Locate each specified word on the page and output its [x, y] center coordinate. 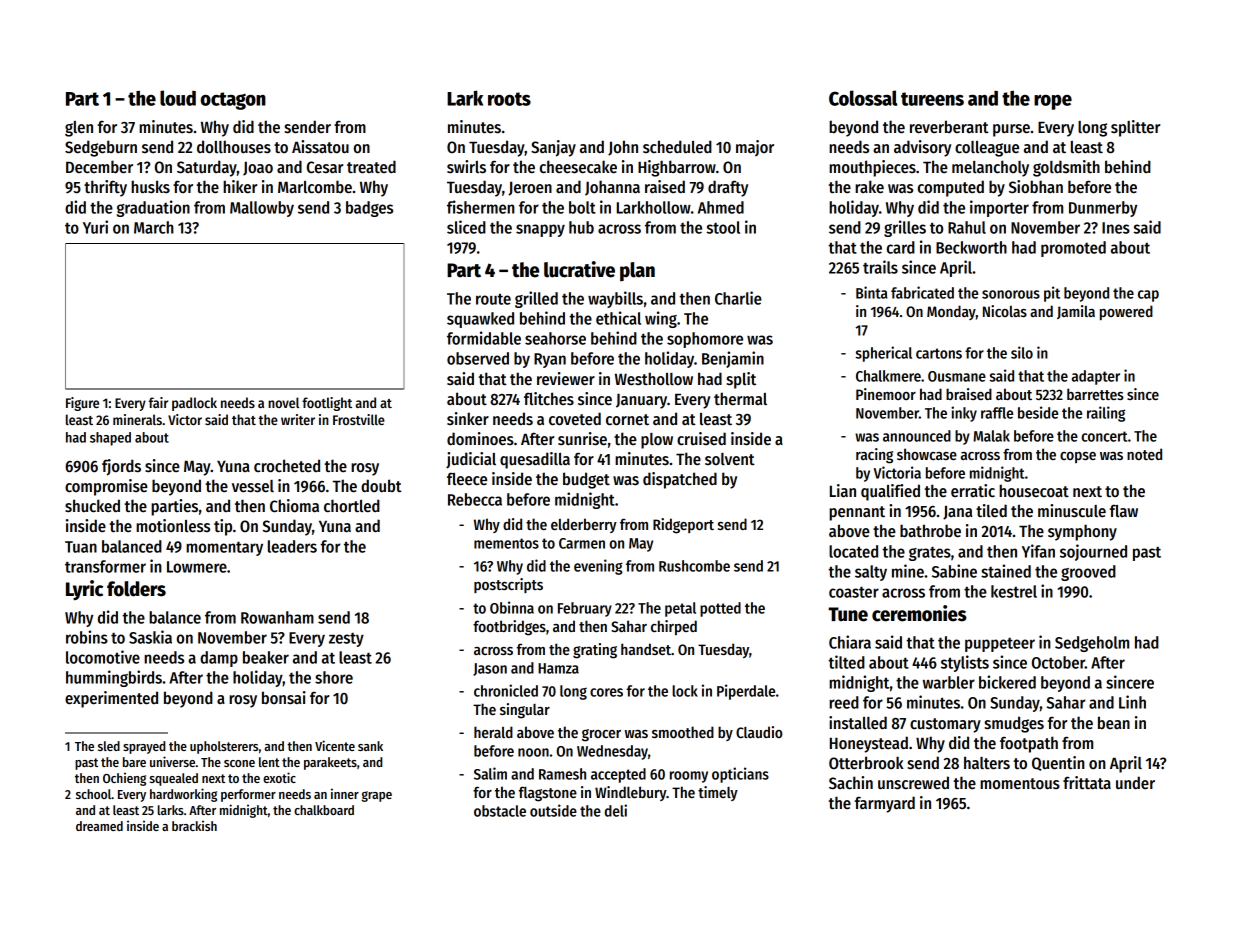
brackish [194, 825]
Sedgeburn [101, 148]
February [585, 609]
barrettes [1095, 394]
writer [298, 419]
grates [930, 554]
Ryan [550, 360]
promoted [1073, 249]
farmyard [885, 804]
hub [581, 227]
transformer [105, 566]
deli [616, 810]
